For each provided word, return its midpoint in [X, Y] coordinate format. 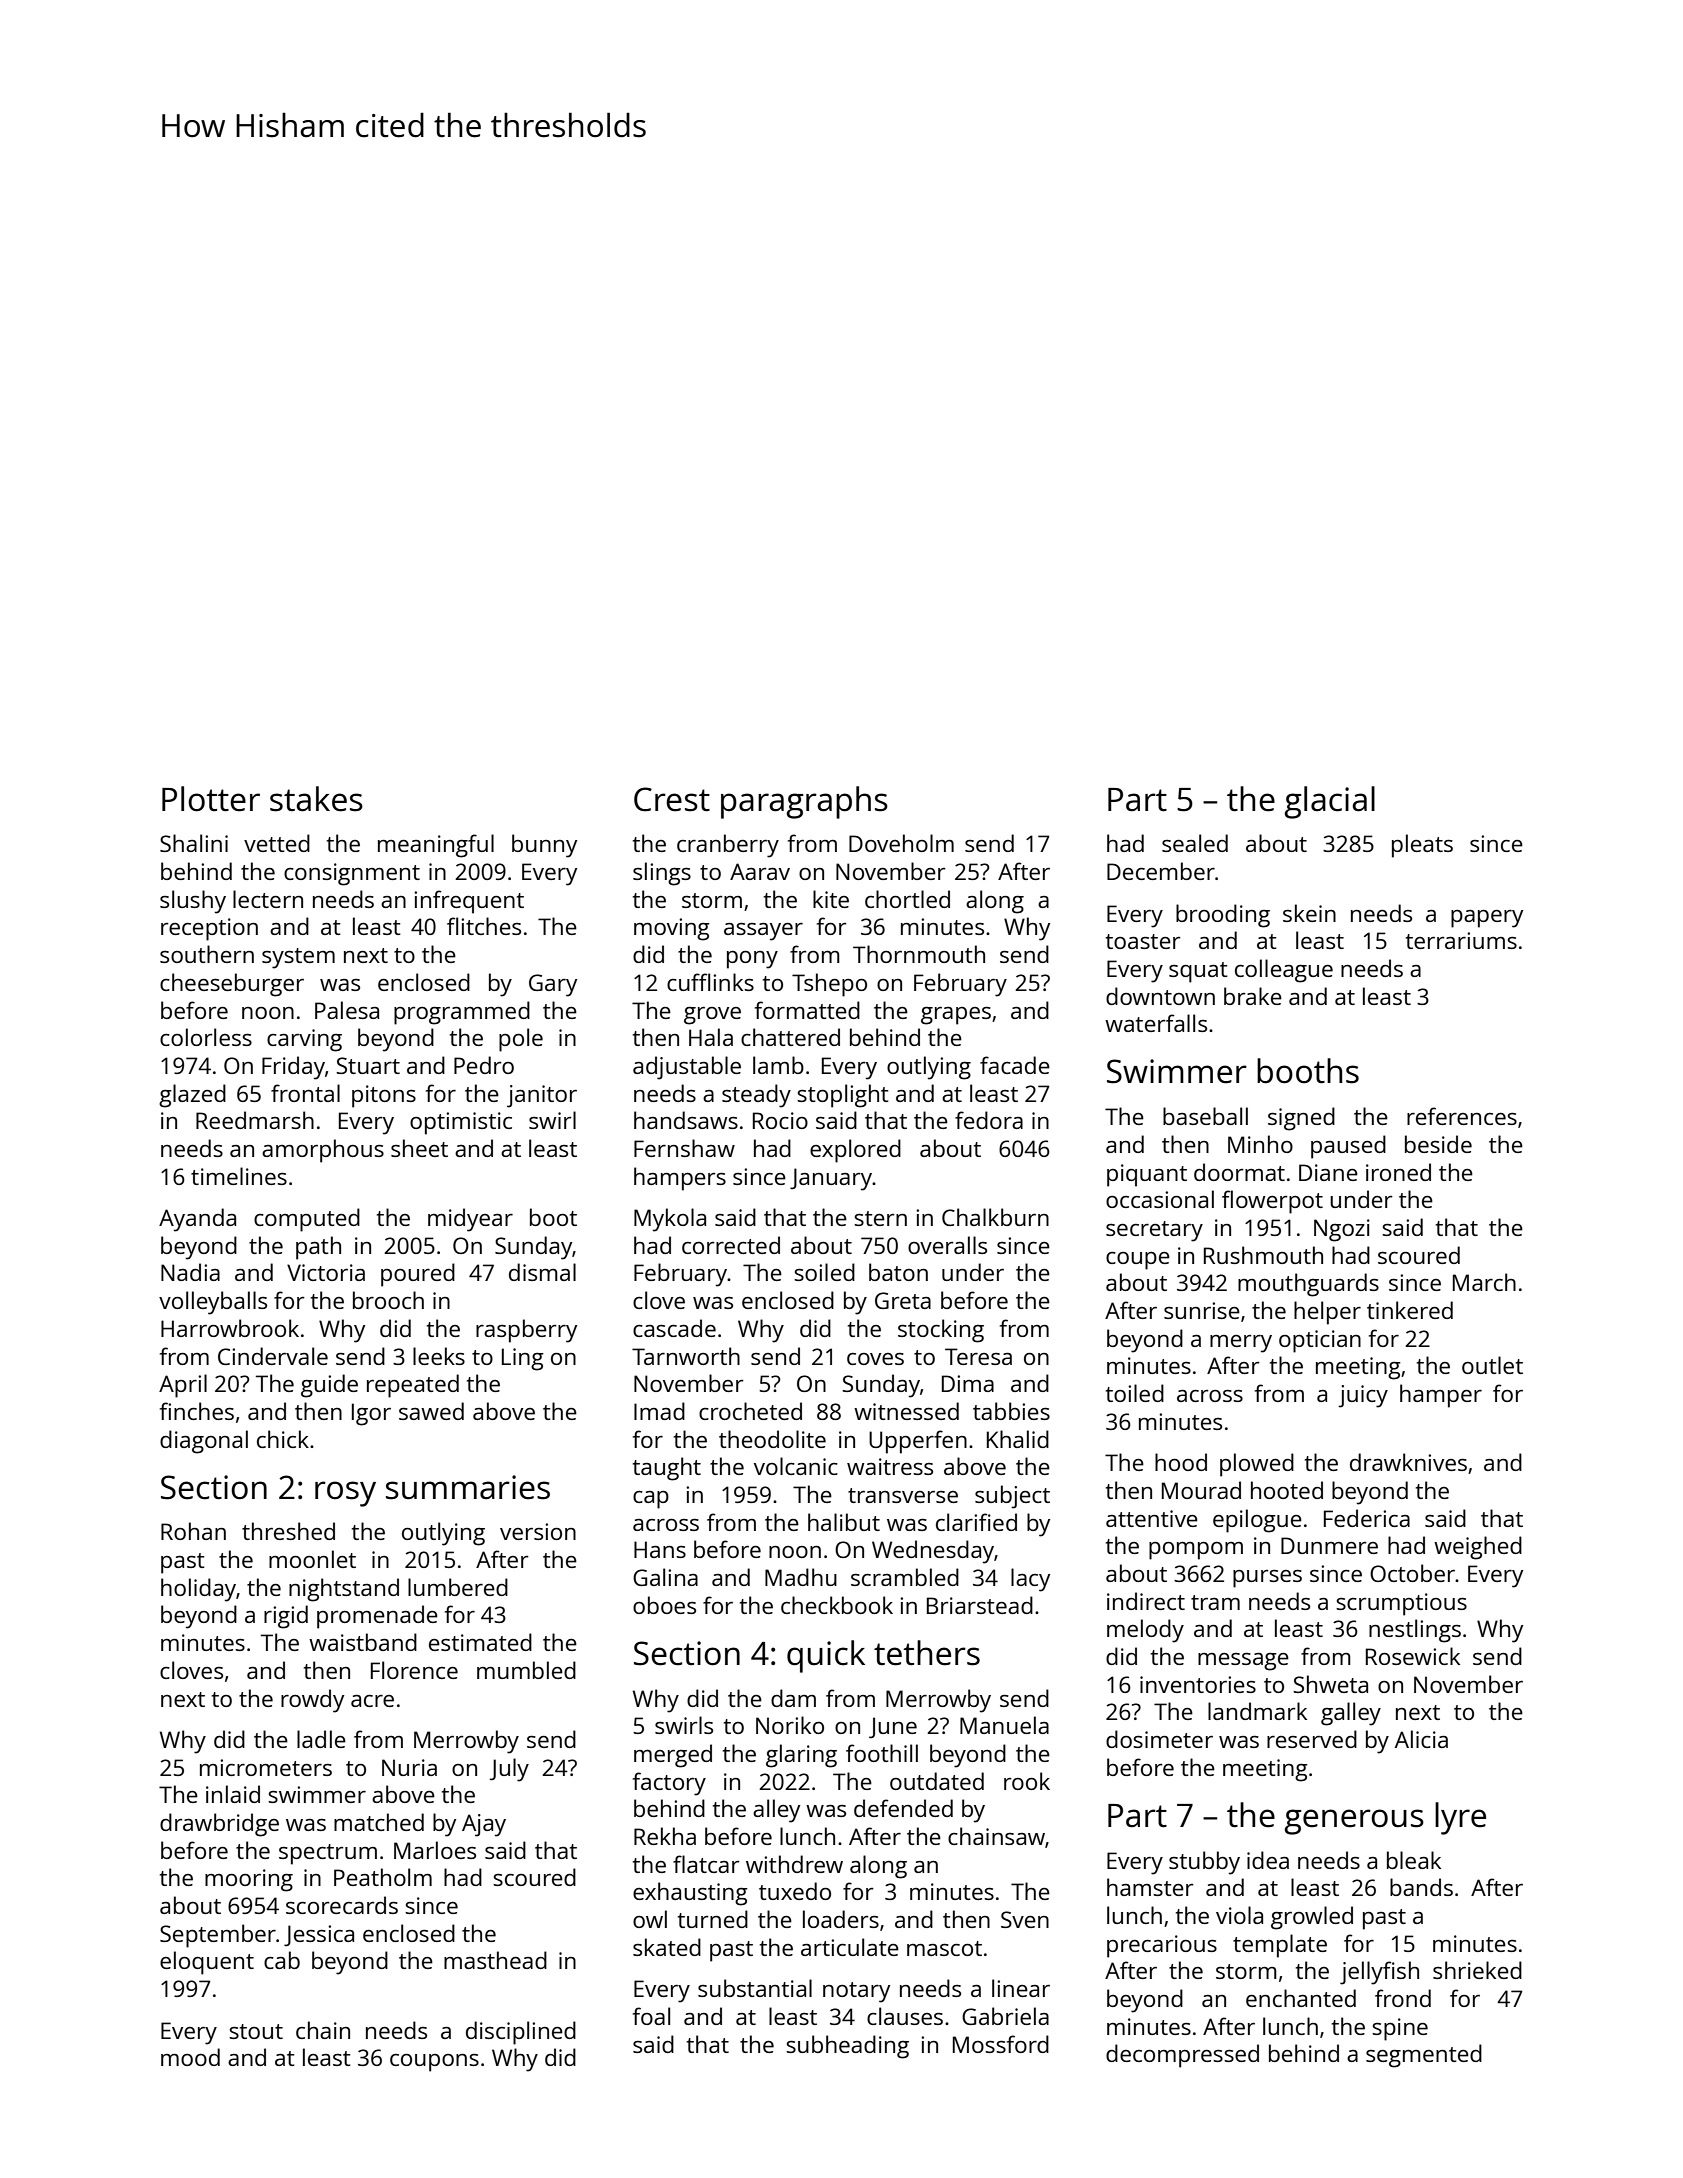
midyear [470, 1220]
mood [190, 2057]
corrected [731, 1245]
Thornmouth [919, 954]
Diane [1328, 1172]
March [1484, 1282]
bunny [544, 846]
